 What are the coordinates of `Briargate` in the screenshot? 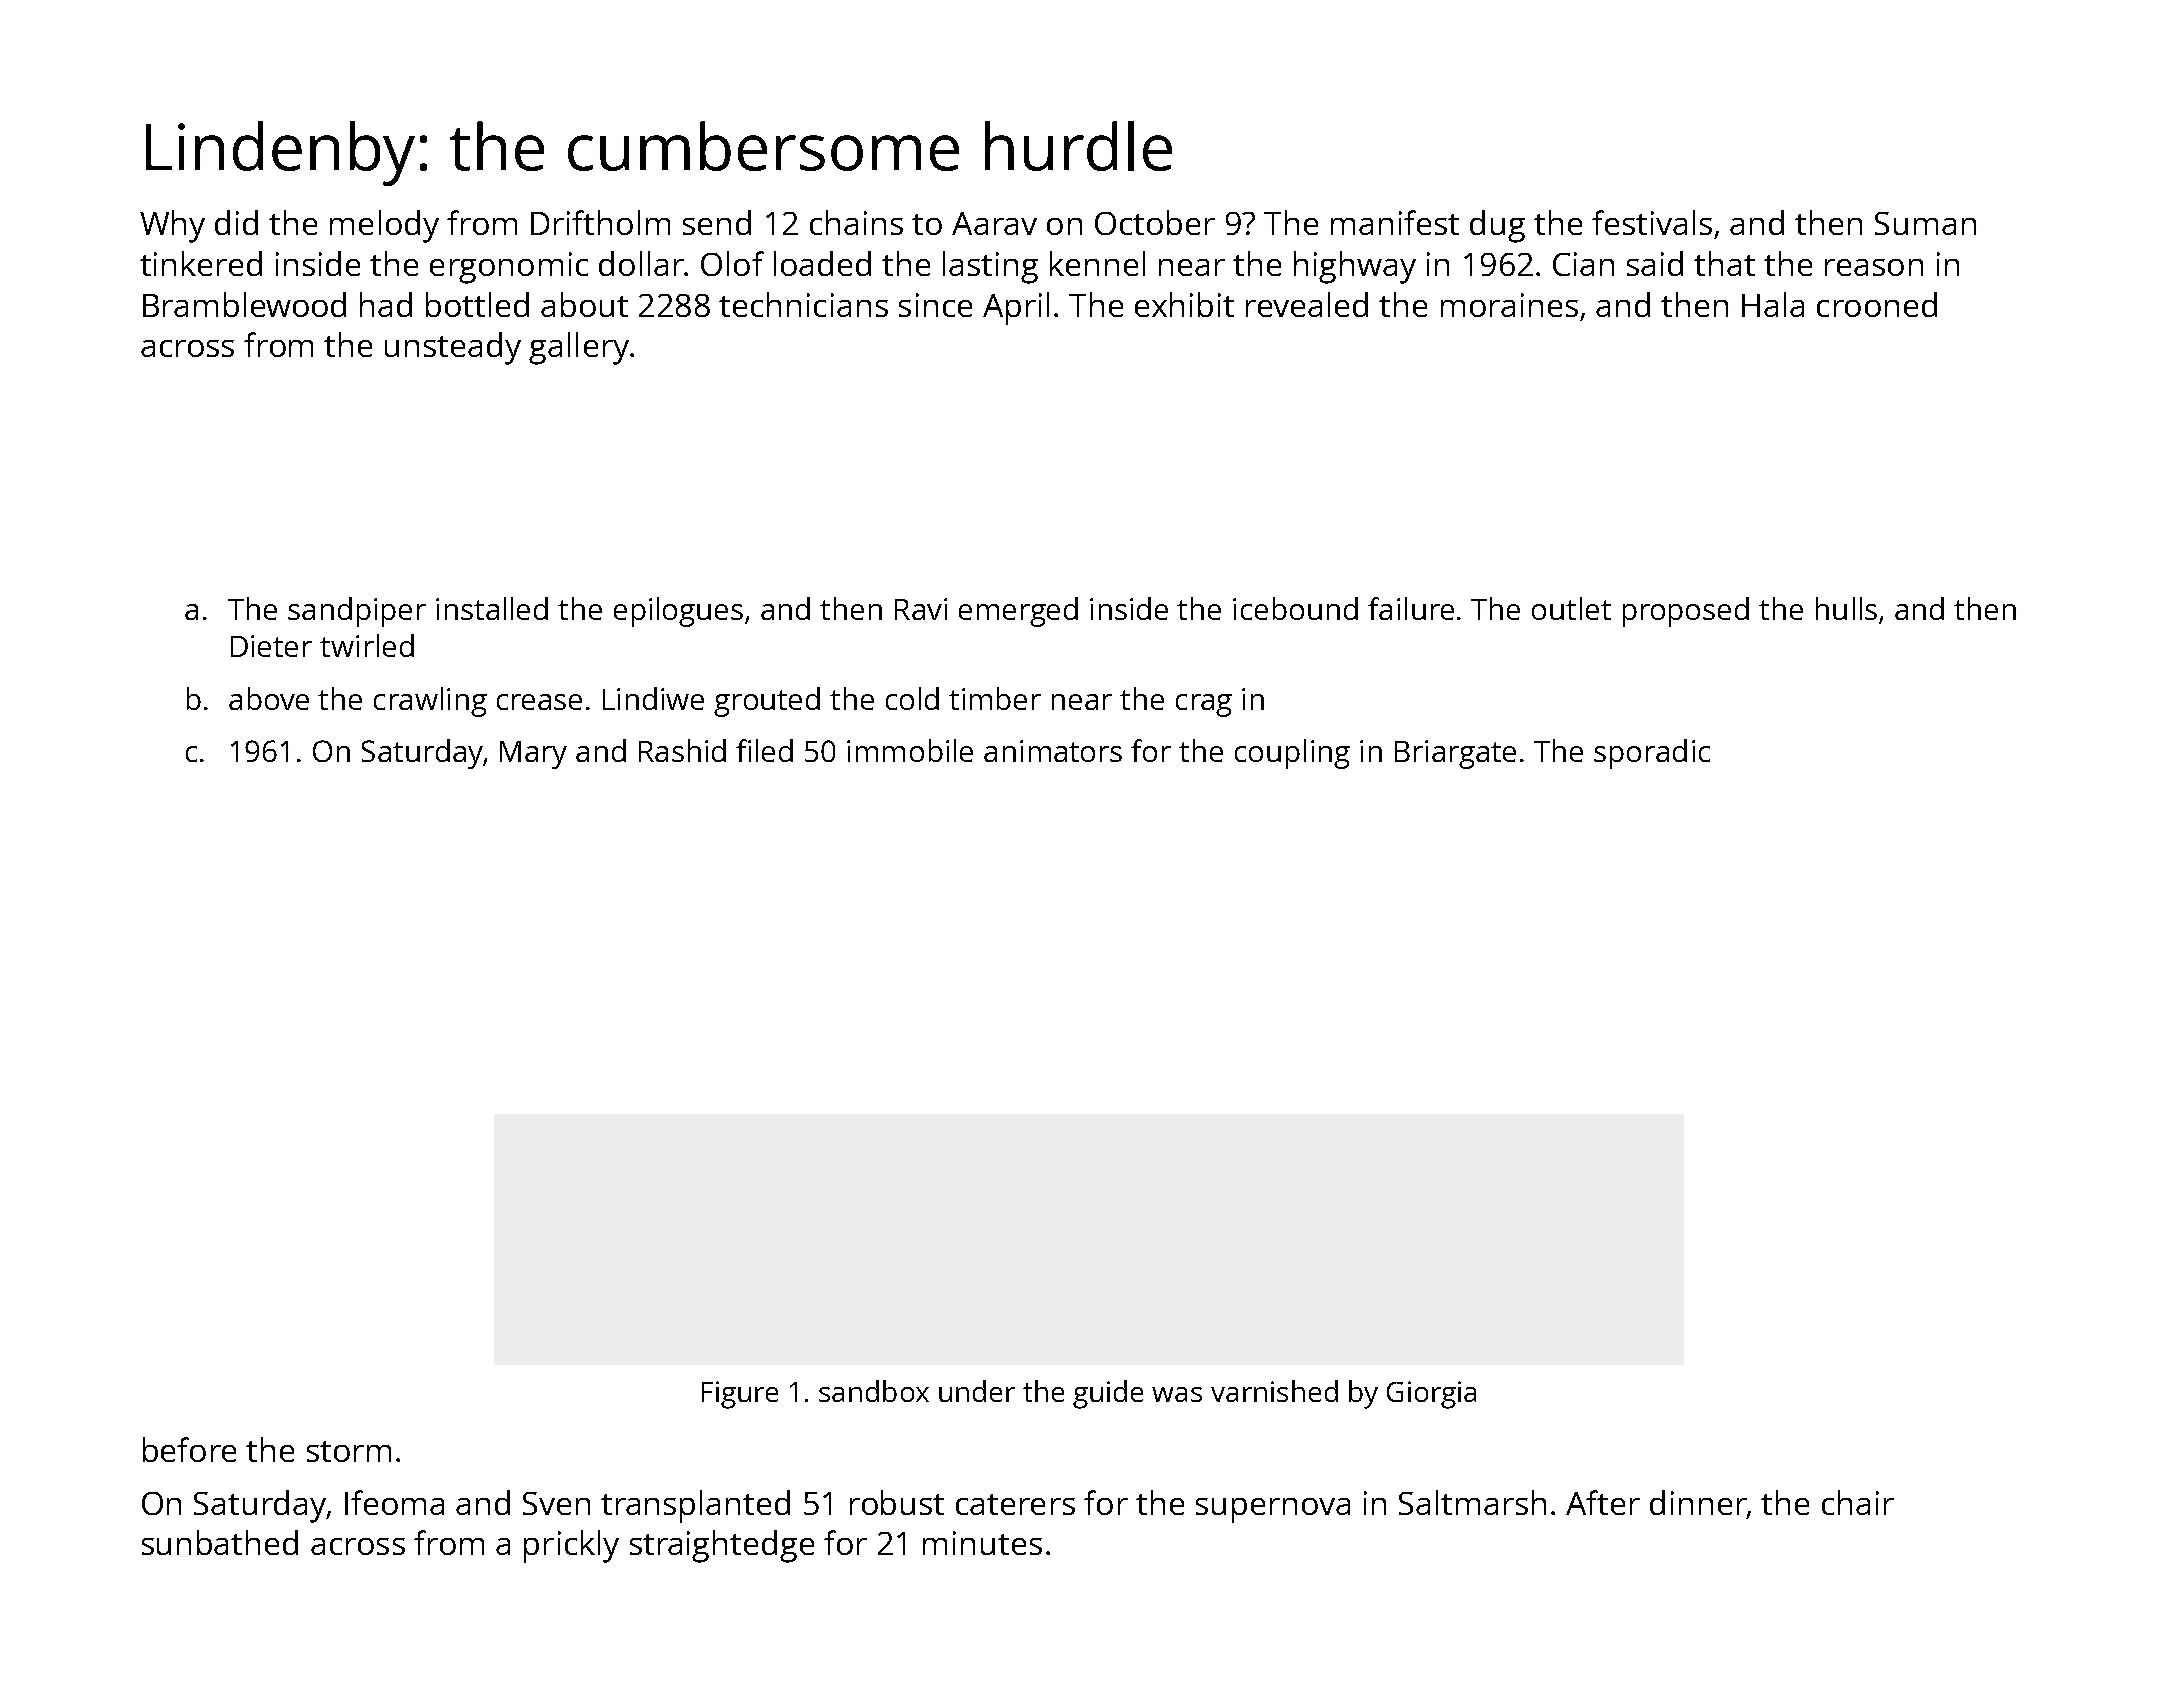 It's located at (1455, 754).
